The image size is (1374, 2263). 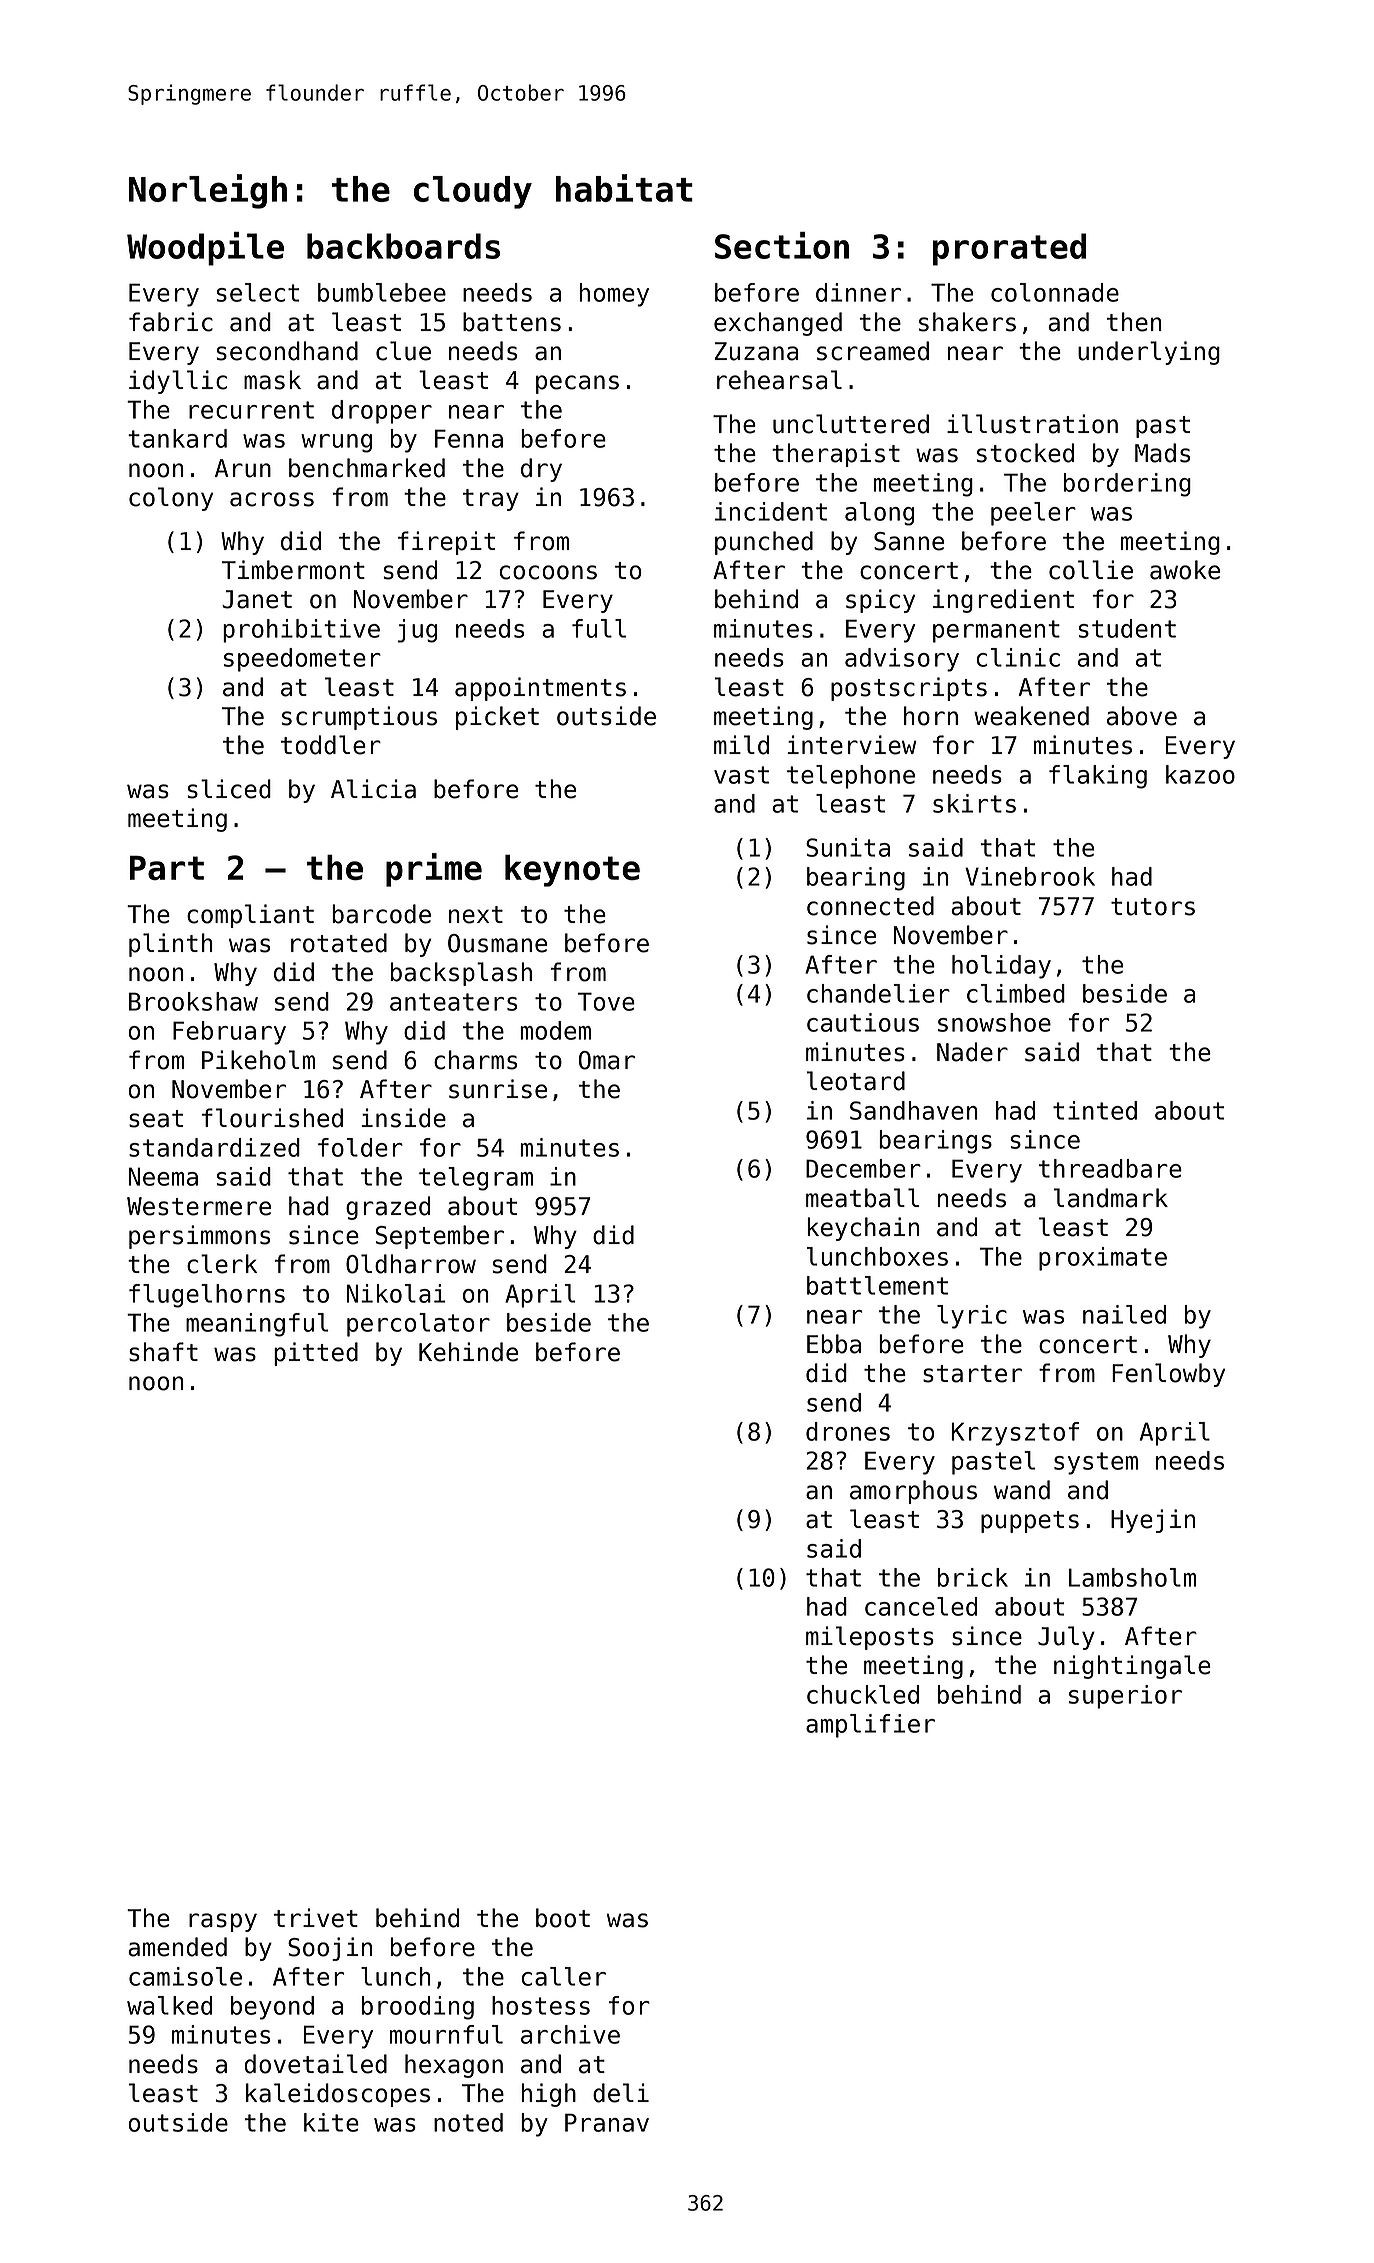 I want to click on above, so click(x=1142, y=716).
